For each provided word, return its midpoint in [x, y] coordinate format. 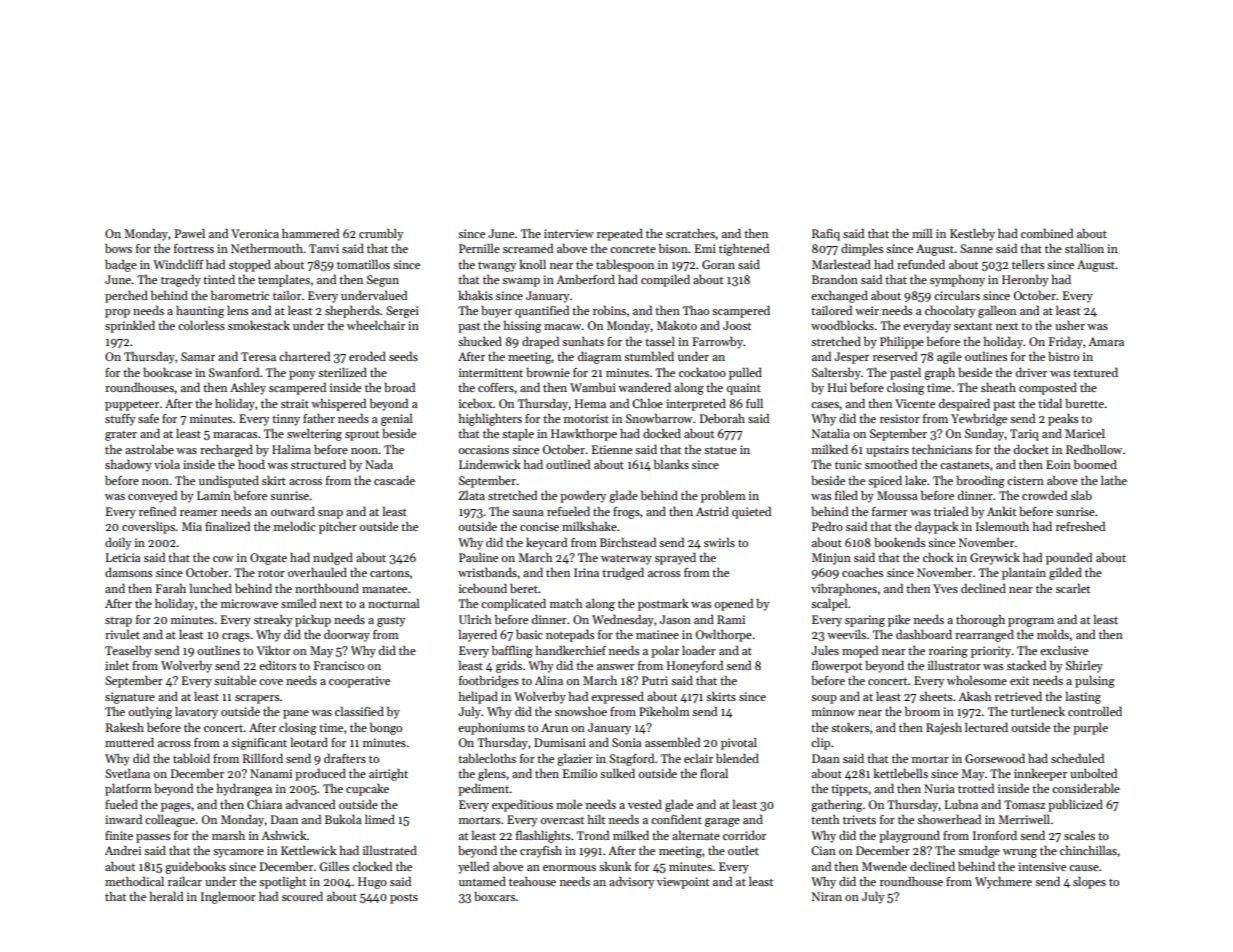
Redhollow [1094, 449]
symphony [957, 280]
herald [166, 896]
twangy [497, 267]
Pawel [190, 233]
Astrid [712, 511]
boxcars [494, 896]
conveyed [152, 496]
